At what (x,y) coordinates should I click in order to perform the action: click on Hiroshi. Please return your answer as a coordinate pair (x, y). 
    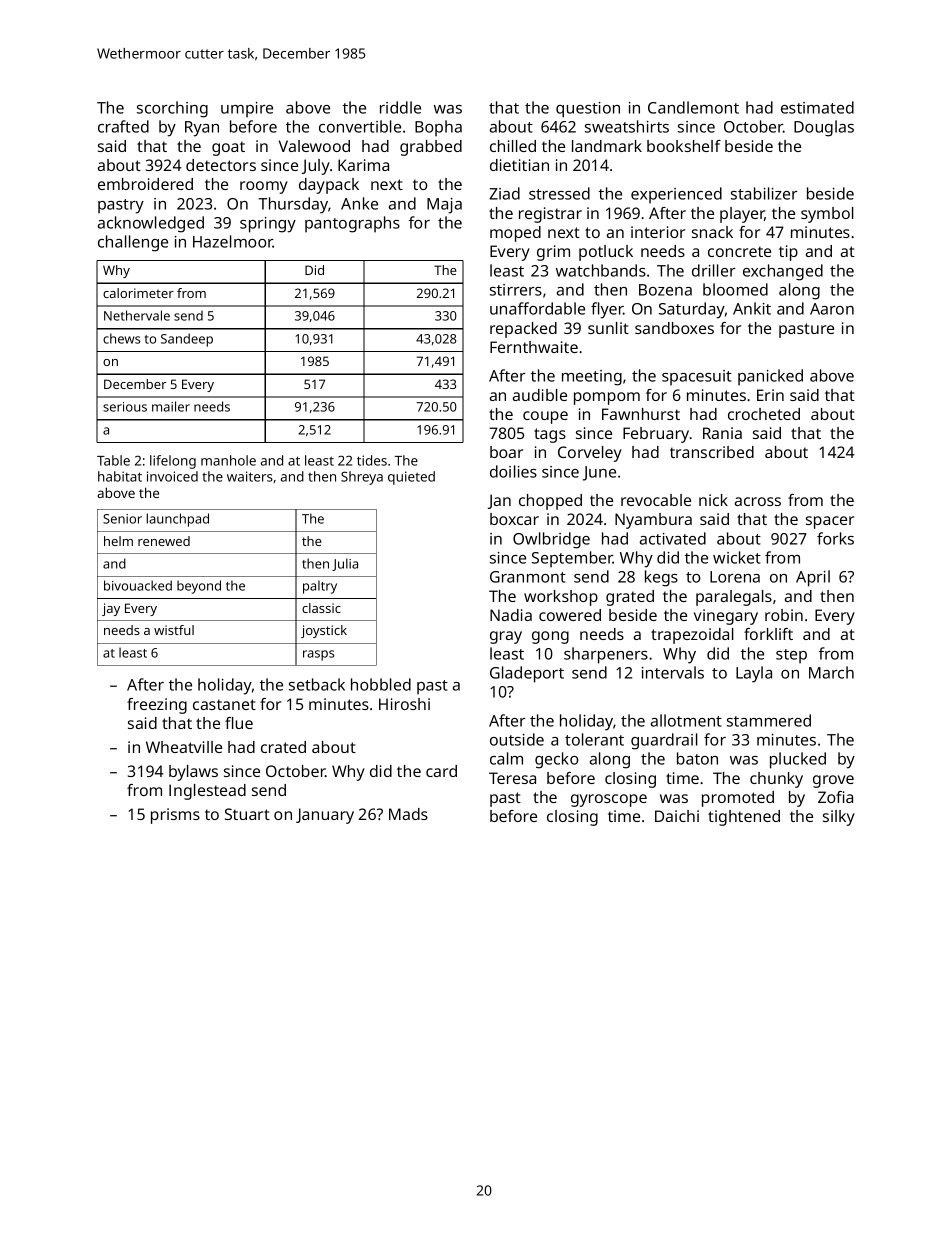
    Looking at the image, I should click on (404, 704).
